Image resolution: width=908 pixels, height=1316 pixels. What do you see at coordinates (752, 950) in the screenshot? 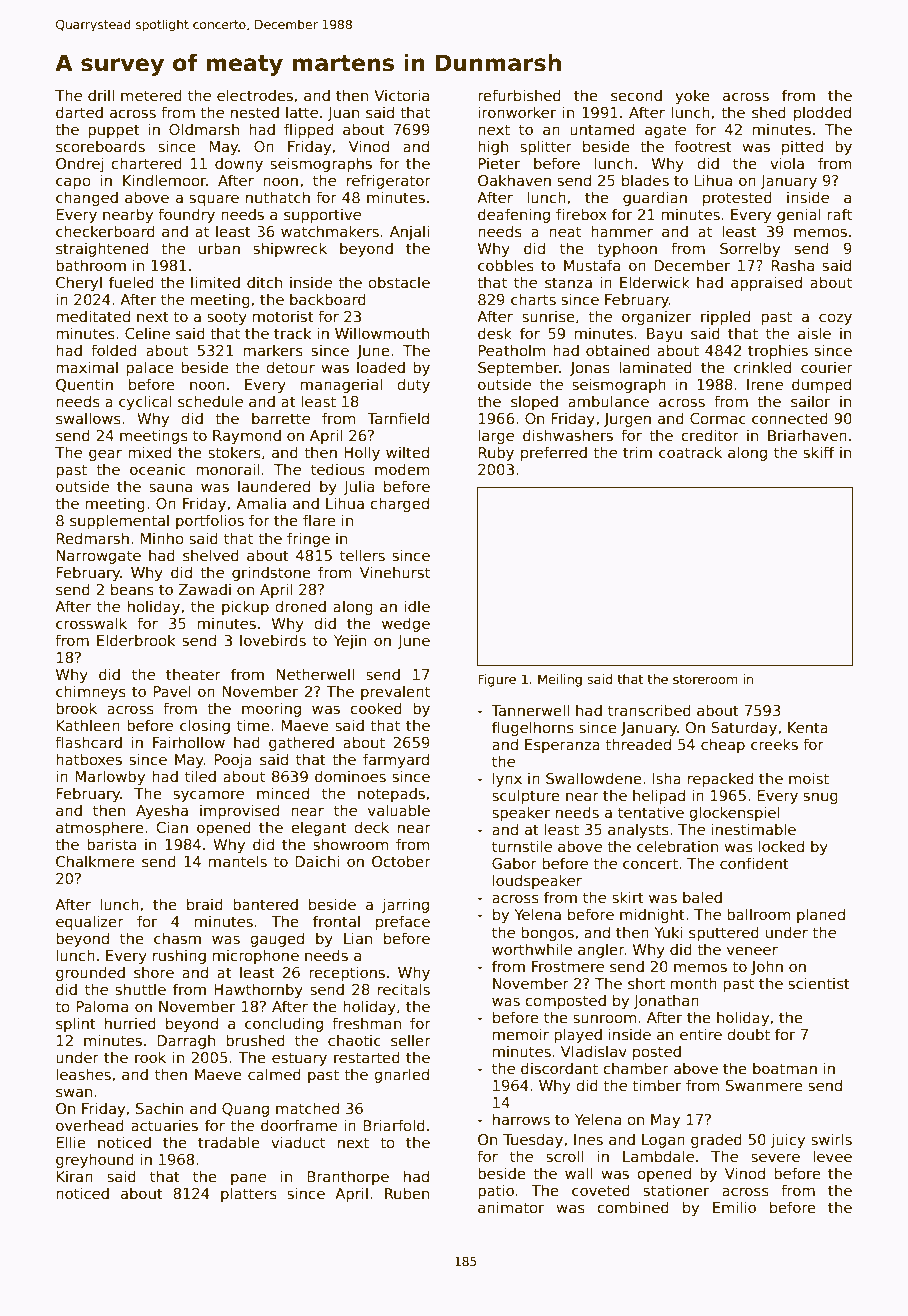
I see `veneer` at bounding box center [752, 950].
